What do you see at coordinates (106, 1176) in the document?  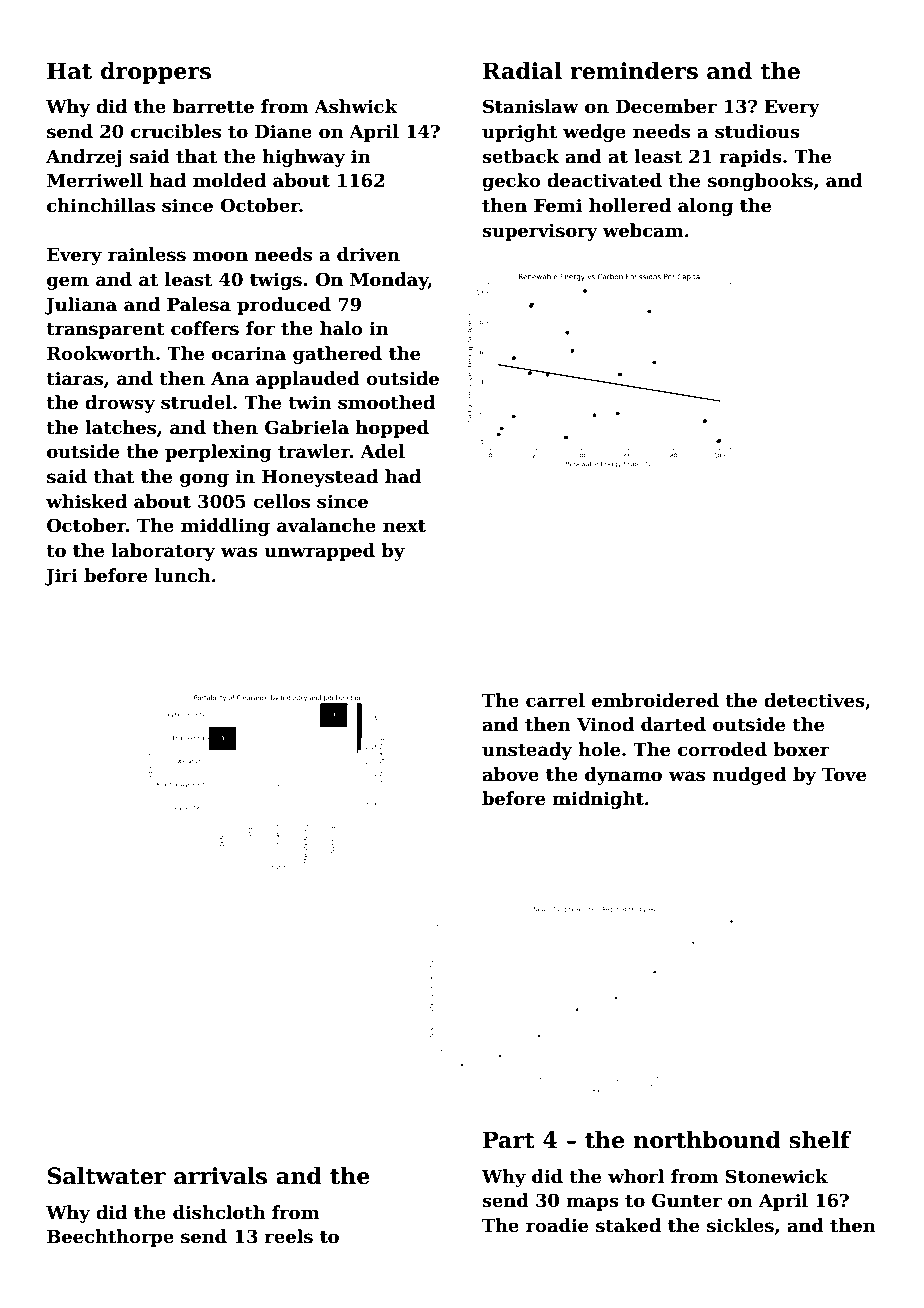 I see `Saltwater` at bounding box center [106, 1176].
